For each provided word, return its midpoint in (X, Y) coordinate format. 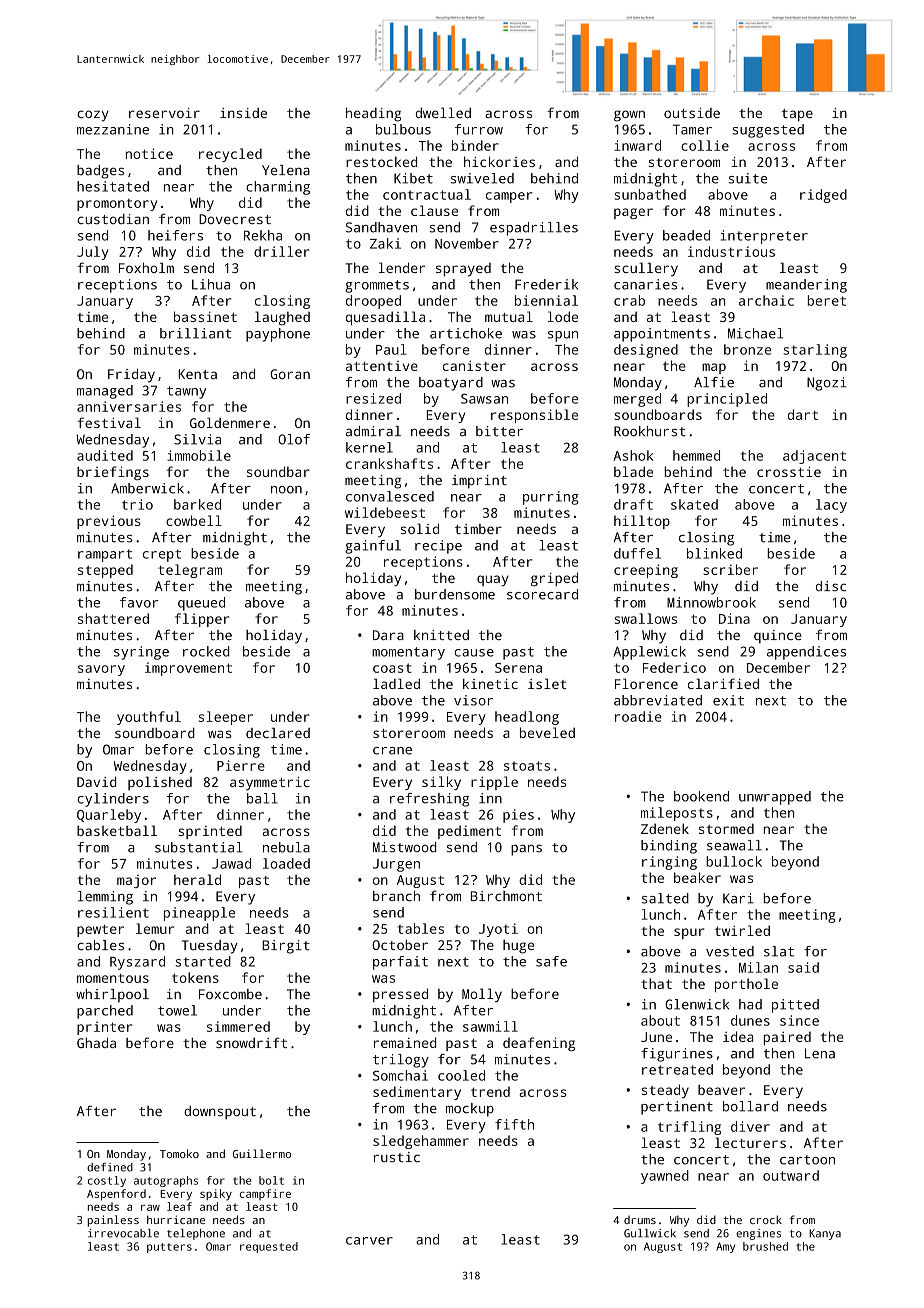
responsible (534, 416)
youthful (149, 718)
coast (392, 668)
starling (815, 351)
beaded (686, 235)
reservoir (164, 113)
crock (766, 1219)
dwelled (443, 112)
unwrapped (775, 798)
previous (109, 522)
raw (150, 1207)
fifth (514, 1124)
